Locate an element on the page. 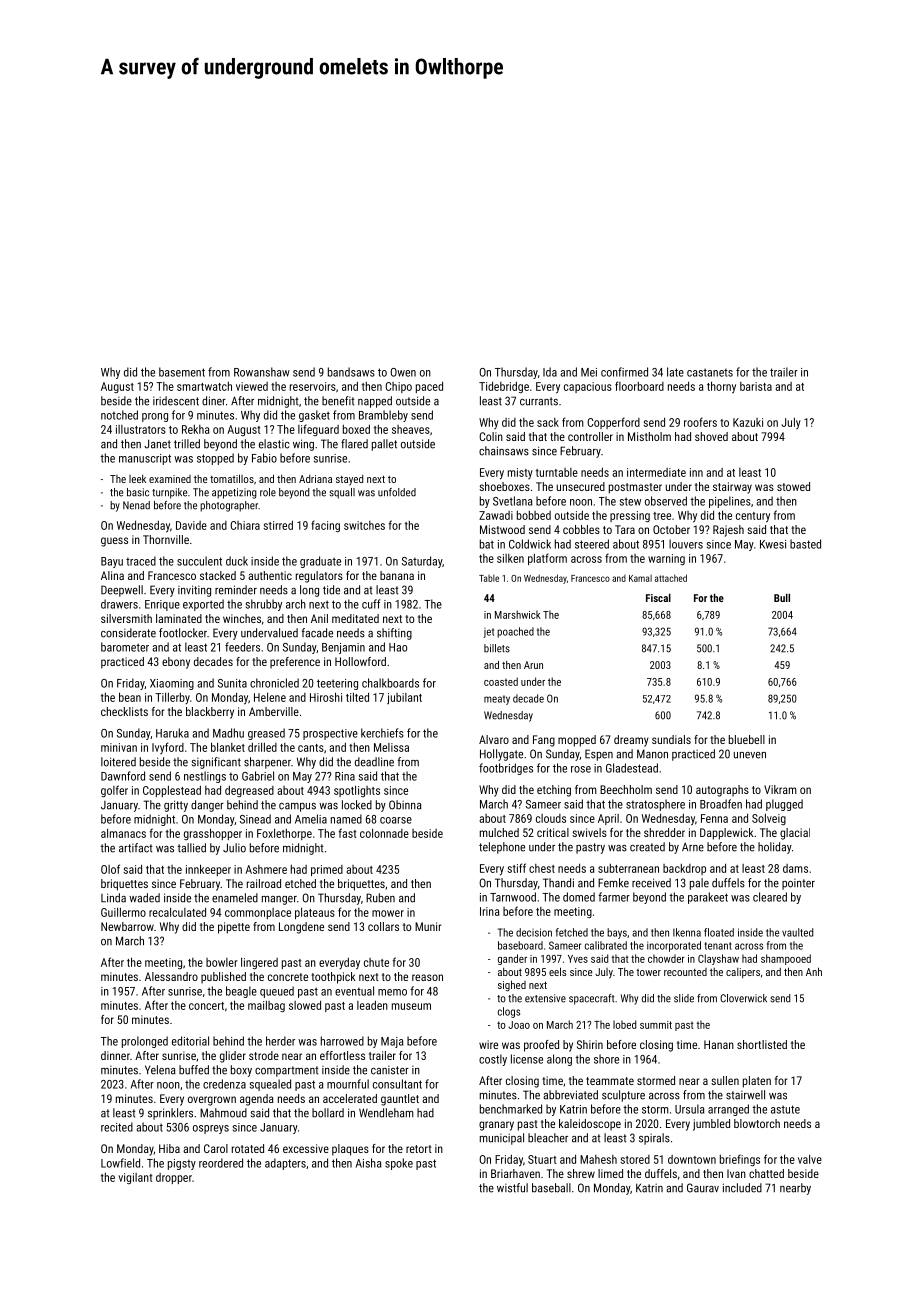 This document has height=1308, width=924. Kazuki is located at coordinates (748, 422).
